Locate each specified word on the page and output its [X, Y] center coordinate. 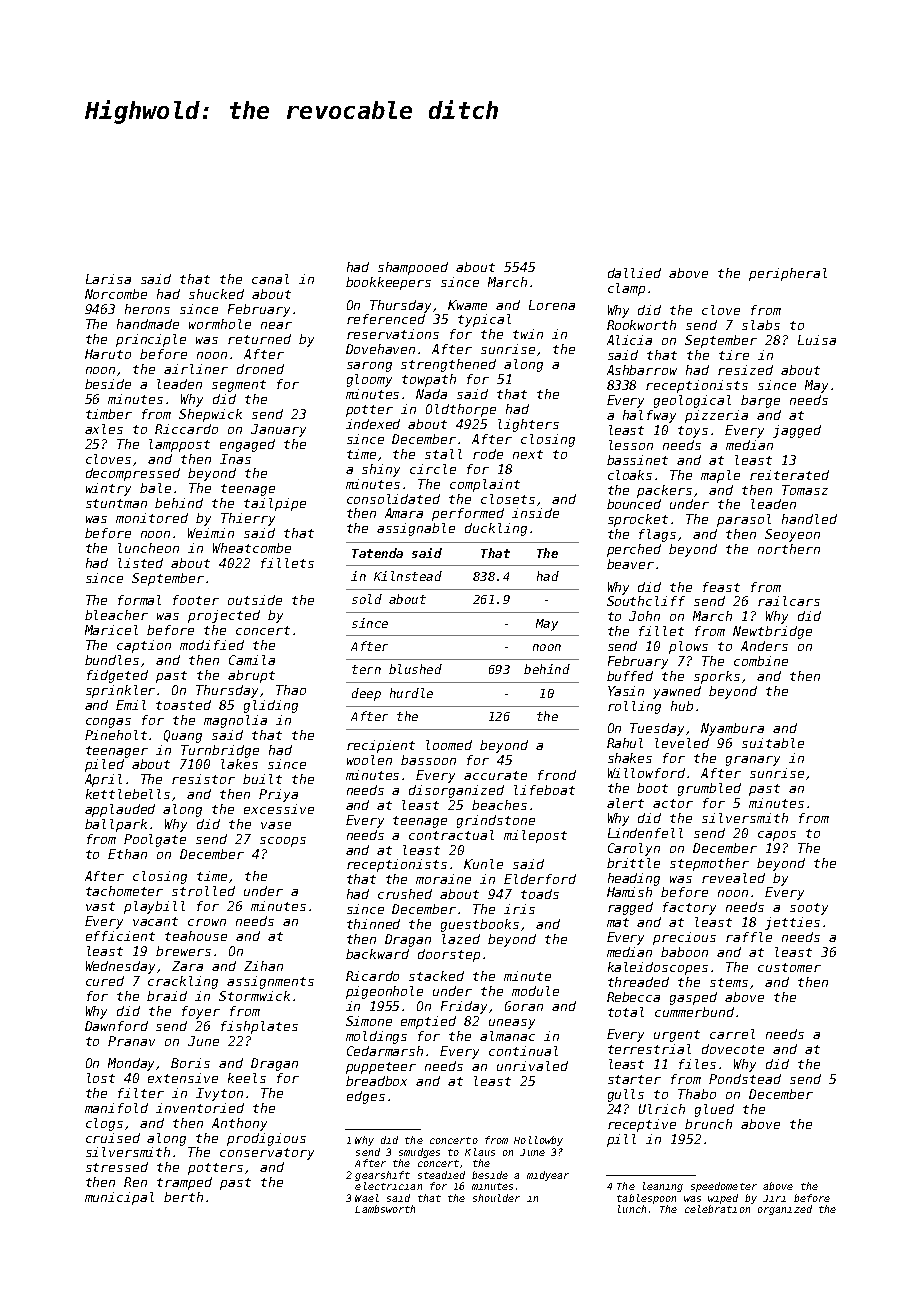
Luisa [817, 340]
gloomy [369, 380]
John [644, 616]
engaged [247, 445]
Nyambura [732, 729]
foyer [201, 1012]
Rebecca [633, 997]
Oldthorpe [461, 410]
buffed [630, 676]
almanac [507, 1036]
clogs [104, 1124]
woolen [369, 760]
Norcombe [116, 294]
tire [734, 355]
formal [139, 600]
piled [104, 765]
